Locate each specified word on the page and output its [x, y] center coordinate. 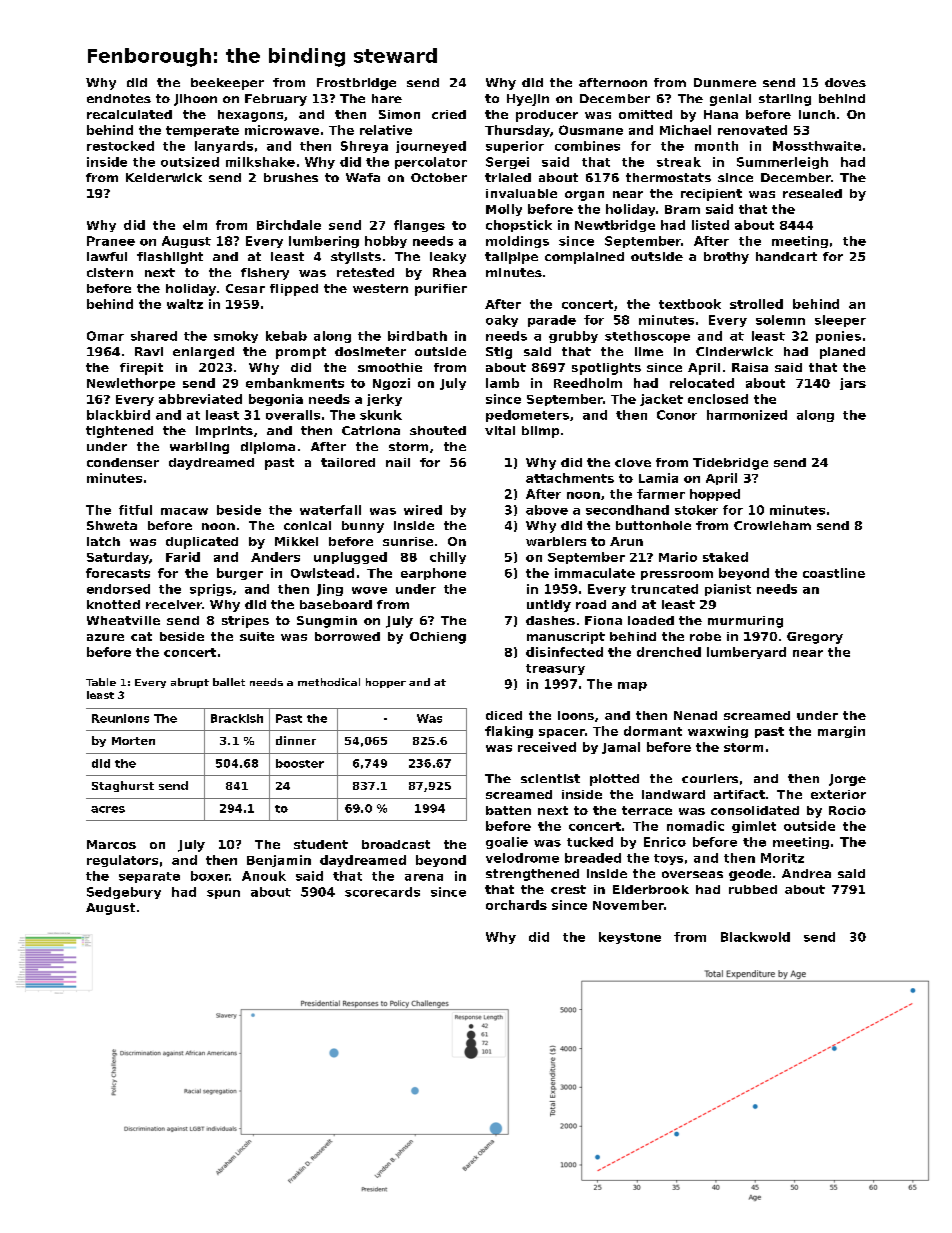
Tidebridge [730, 464]
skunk [381, 415]
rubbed [753, 889]
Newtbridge [615, 226]
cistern [110, 272]
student [321, 844]
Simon [399, 114]
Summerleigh [782, 163]
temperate [202, 131]
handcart [786, 256]
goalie [507, 843]
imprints [224, 432]
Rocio [847, 810]
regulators [122, 861]
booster [300, 763]
